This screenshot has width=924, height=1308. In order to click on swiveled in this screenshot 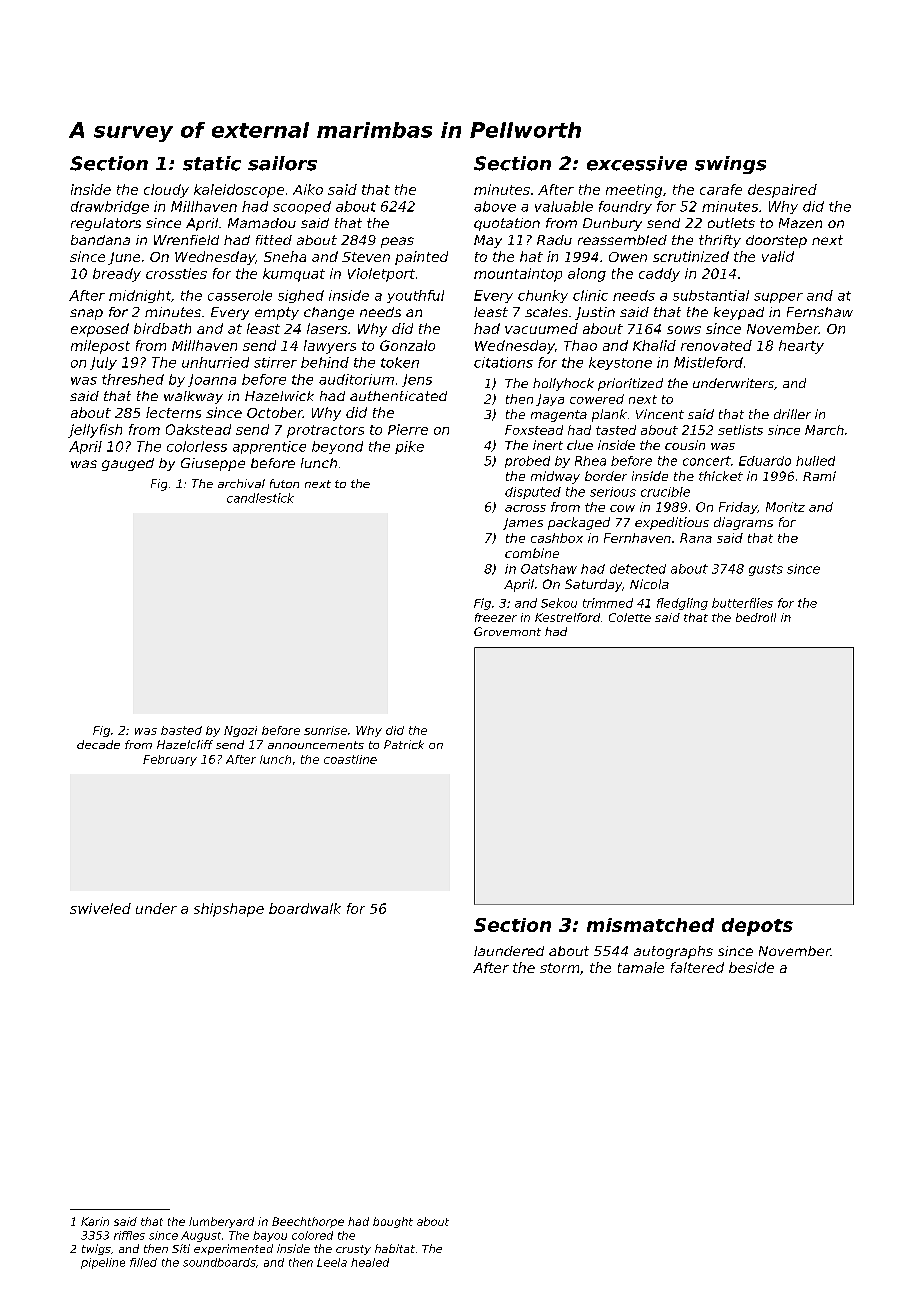, I will do `click(100, 908)`.
